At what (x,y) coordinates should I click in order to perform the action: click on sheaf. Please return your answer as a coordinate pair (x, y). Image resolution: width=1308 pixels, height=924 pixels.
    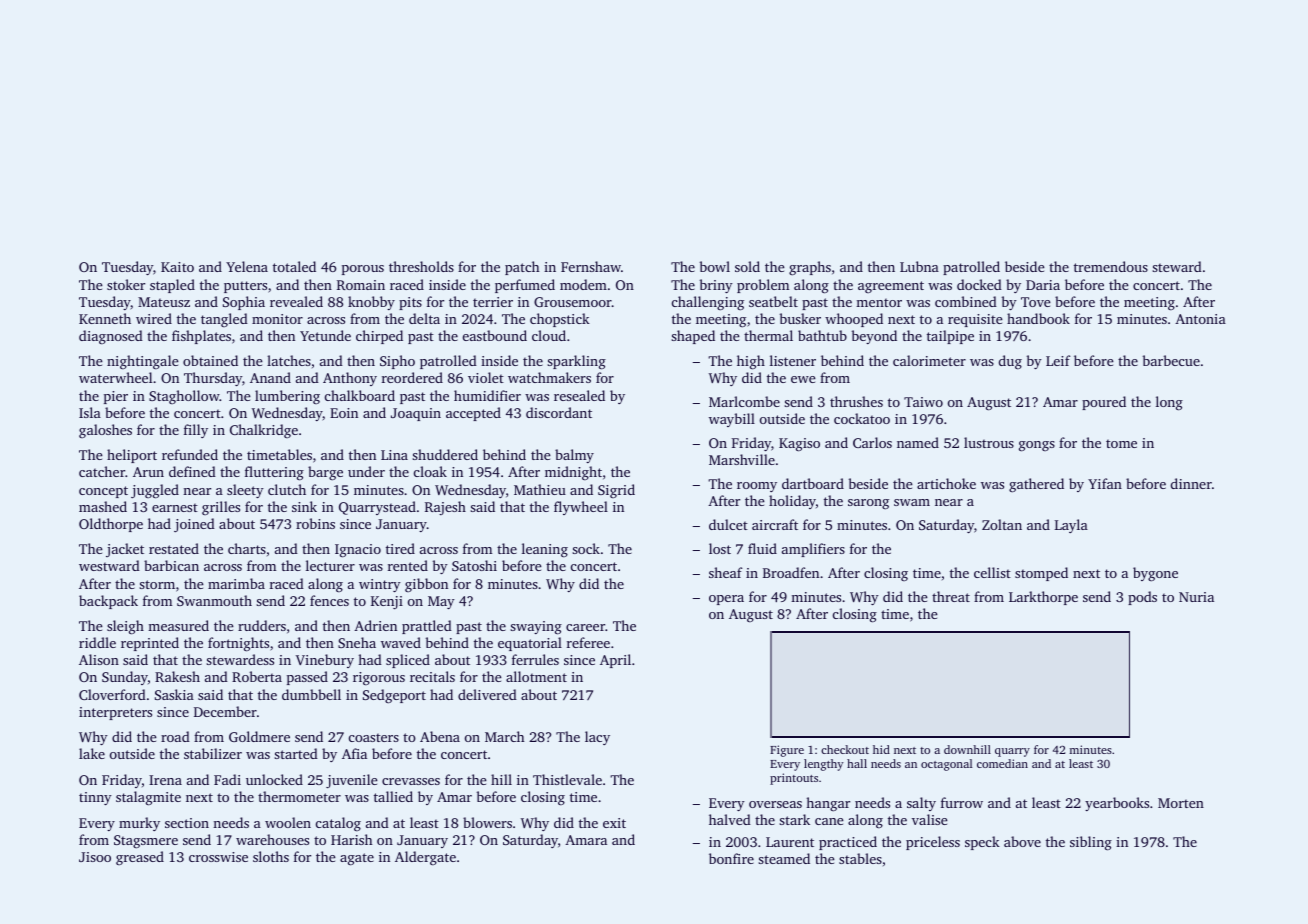
    Looking at the image, I should click on (725, 572).
